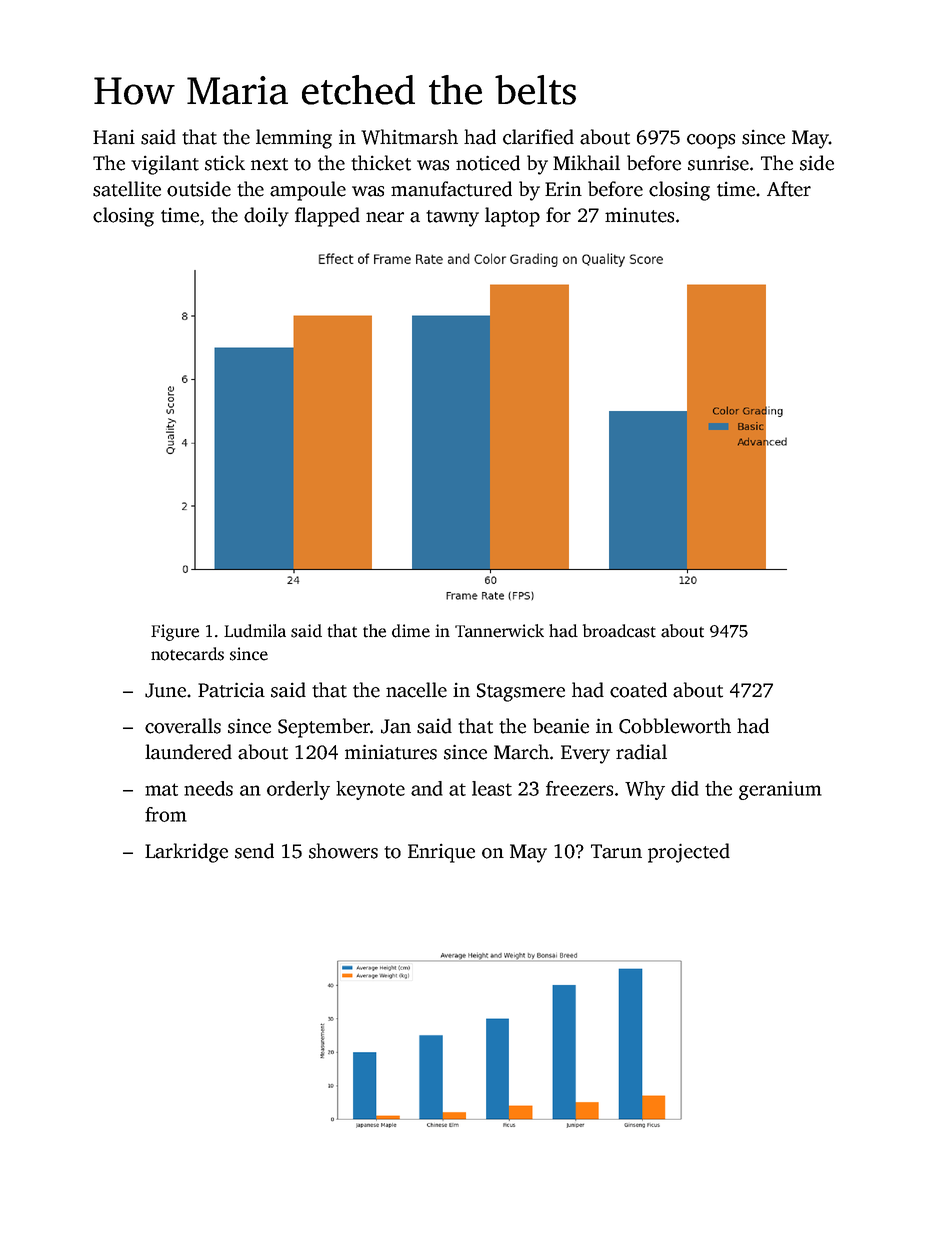 Image resolution: width=952 pixels, height=1233 pixels. What do you see at coordinates (512, 217) in the screenshot?
I see `laptop` at bounding box center [512, 217].
